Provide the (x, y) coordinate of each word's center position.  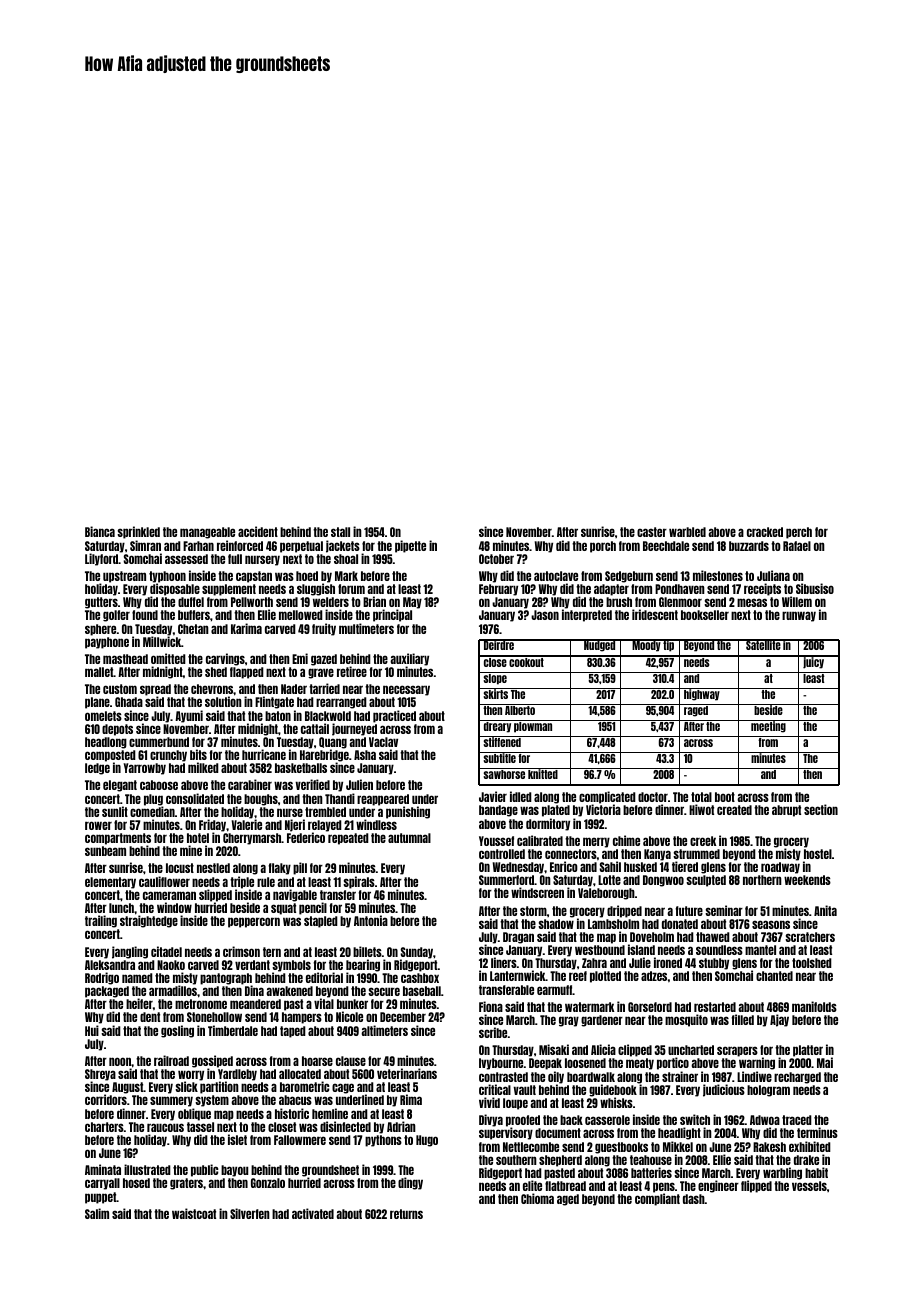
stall (340, 532)
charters (104, 1127)
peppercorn (254, 922)
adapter (611, 590)
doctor (653, 797)
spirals (359, 882)
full (235, 559)
